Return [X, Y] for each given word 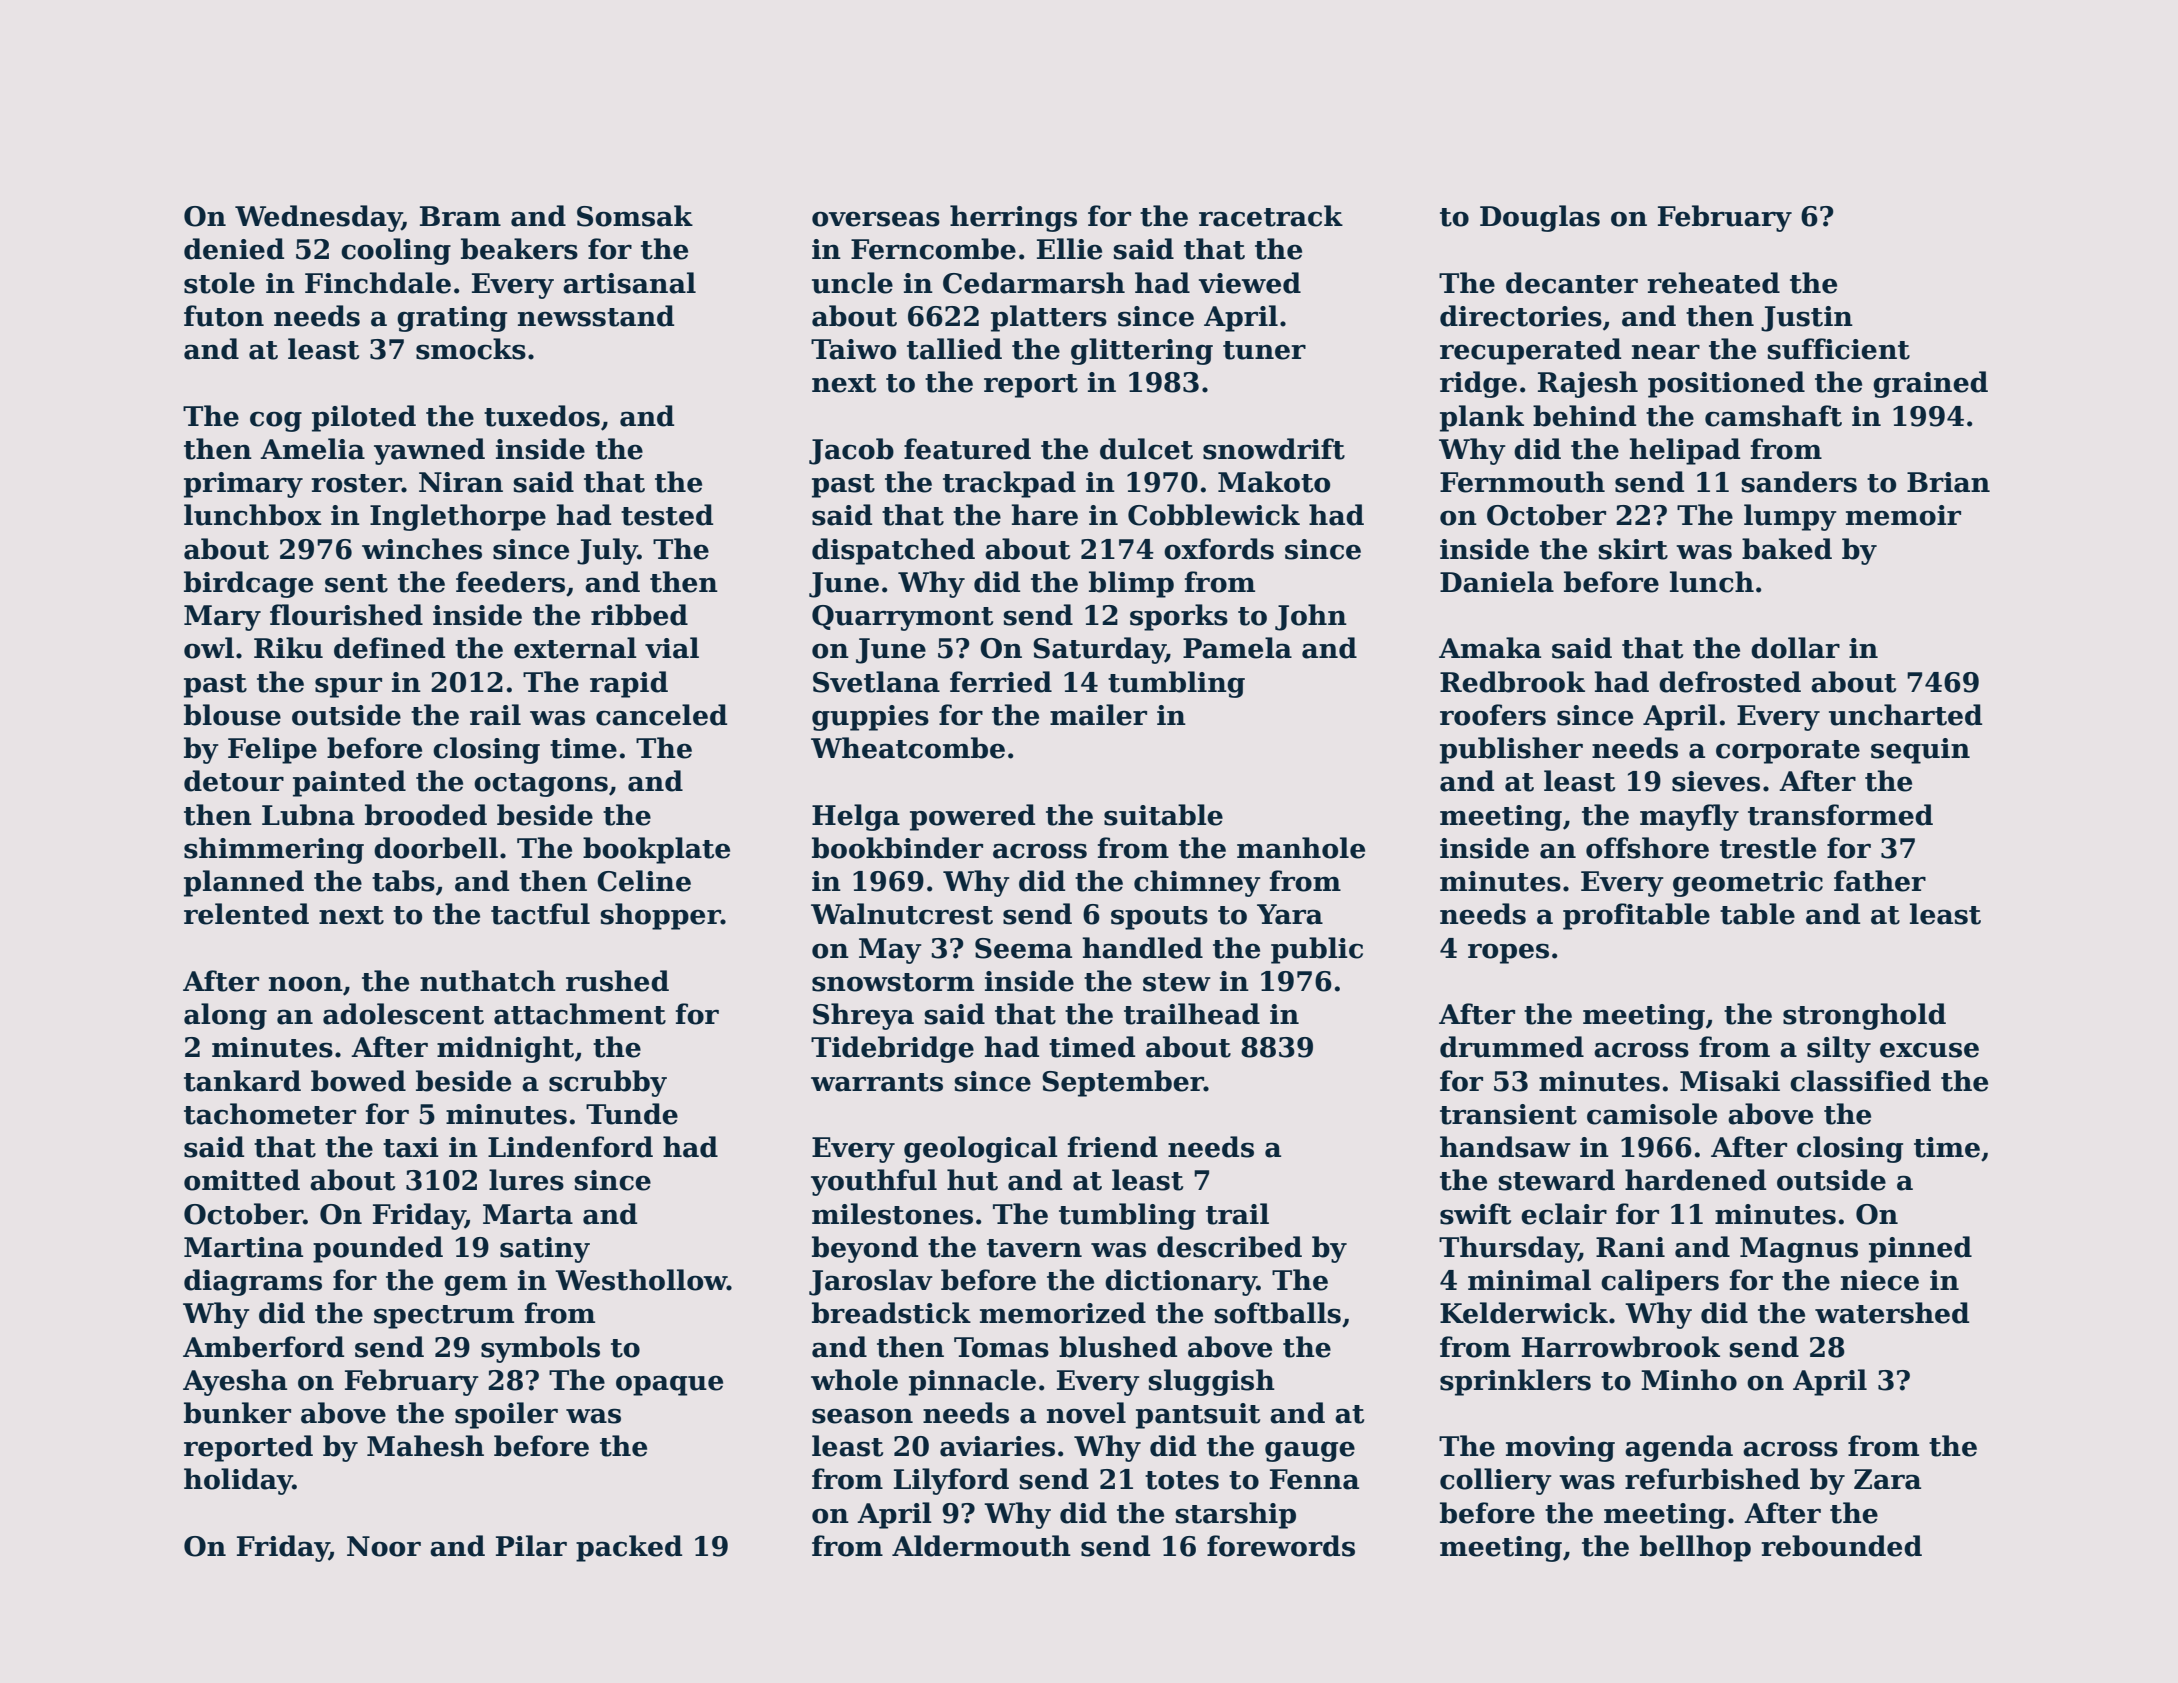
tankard [242, 1081]
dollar [1795, 648]
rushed [617, 981]
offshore [1647, 848]
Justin [1807, 319]
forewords [1281, 1546]
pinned [1920, 1249]
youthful [874, 1182]
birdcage [248, 584]
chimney [1197, 883]
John [1311, 617]
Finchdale [378, 283]
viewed [1250, 283]
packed [629, 1548]
